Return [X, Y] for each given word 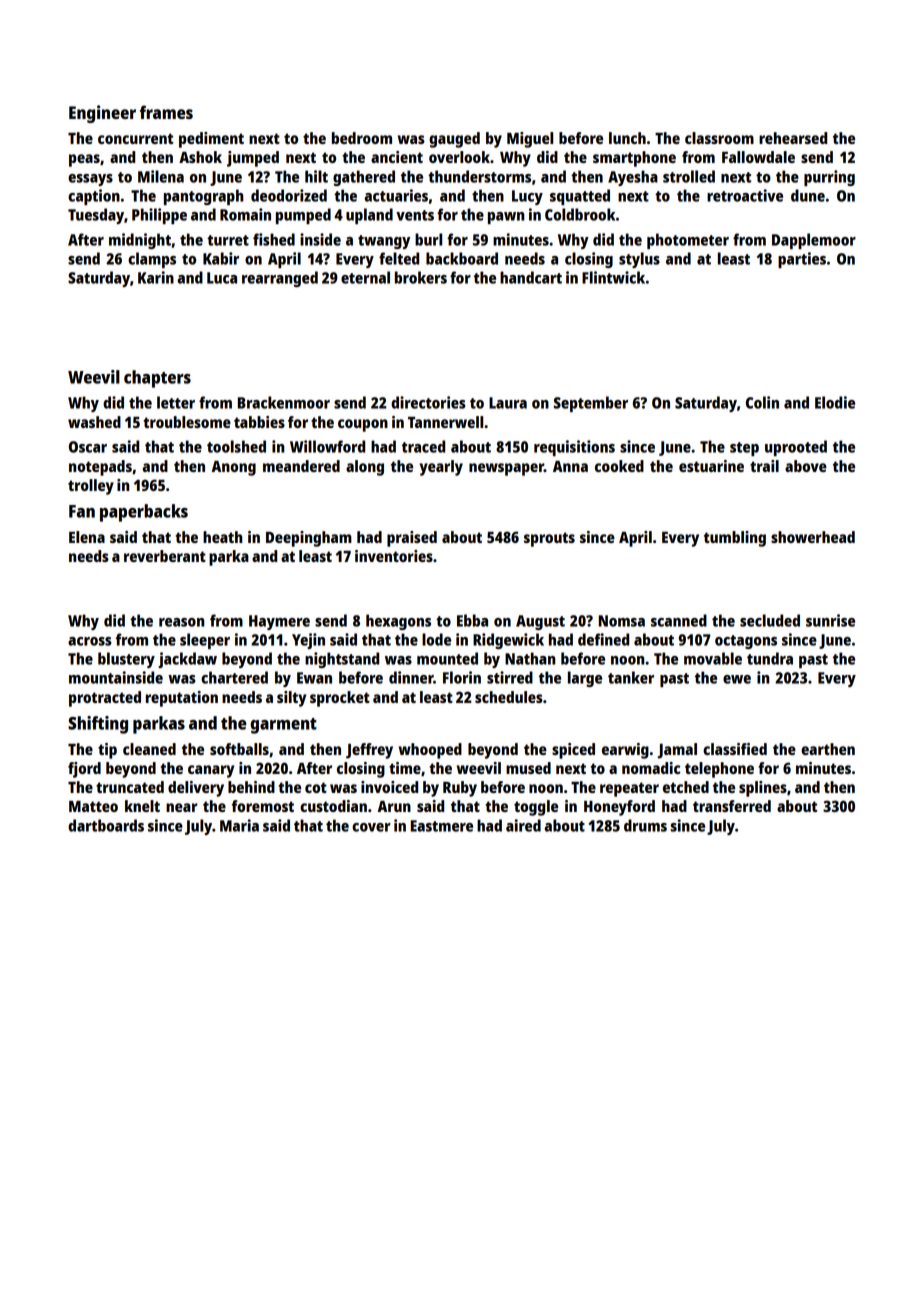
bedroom [362, 138]
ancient [397, 157]
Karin [156, 277]
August [540, 622]
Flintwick [613, 277]
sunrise [830, 620]
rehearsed [793, 138]
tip [107, 751]
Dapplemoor [814, 241]
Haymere [279, 622]
